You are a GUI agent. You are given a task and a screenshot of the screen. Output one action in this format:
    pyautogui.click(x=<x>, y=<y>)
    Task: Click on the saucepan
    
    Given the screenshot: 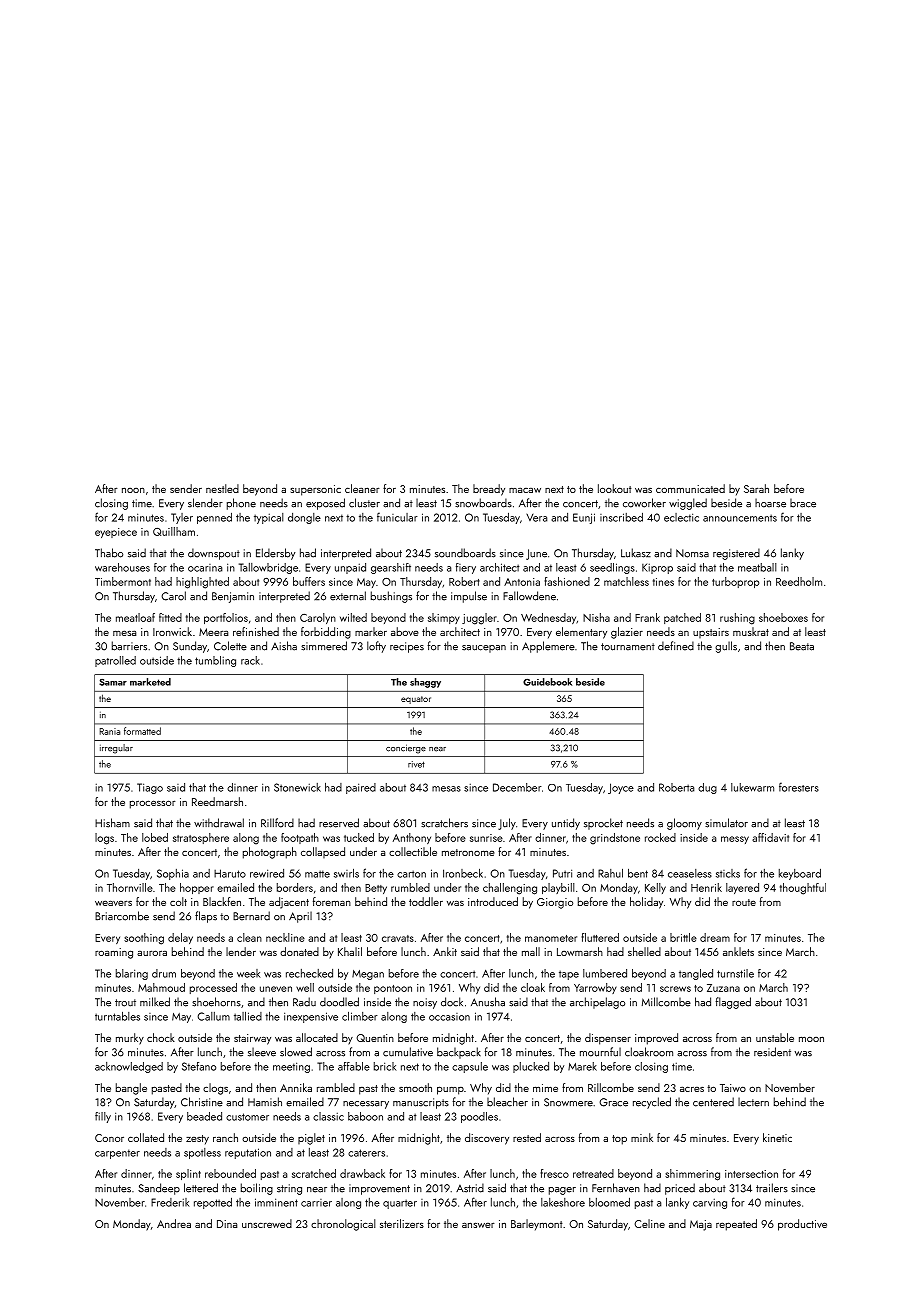 What is the action you would take?
    pyautogui.click(x=484, y=649)
